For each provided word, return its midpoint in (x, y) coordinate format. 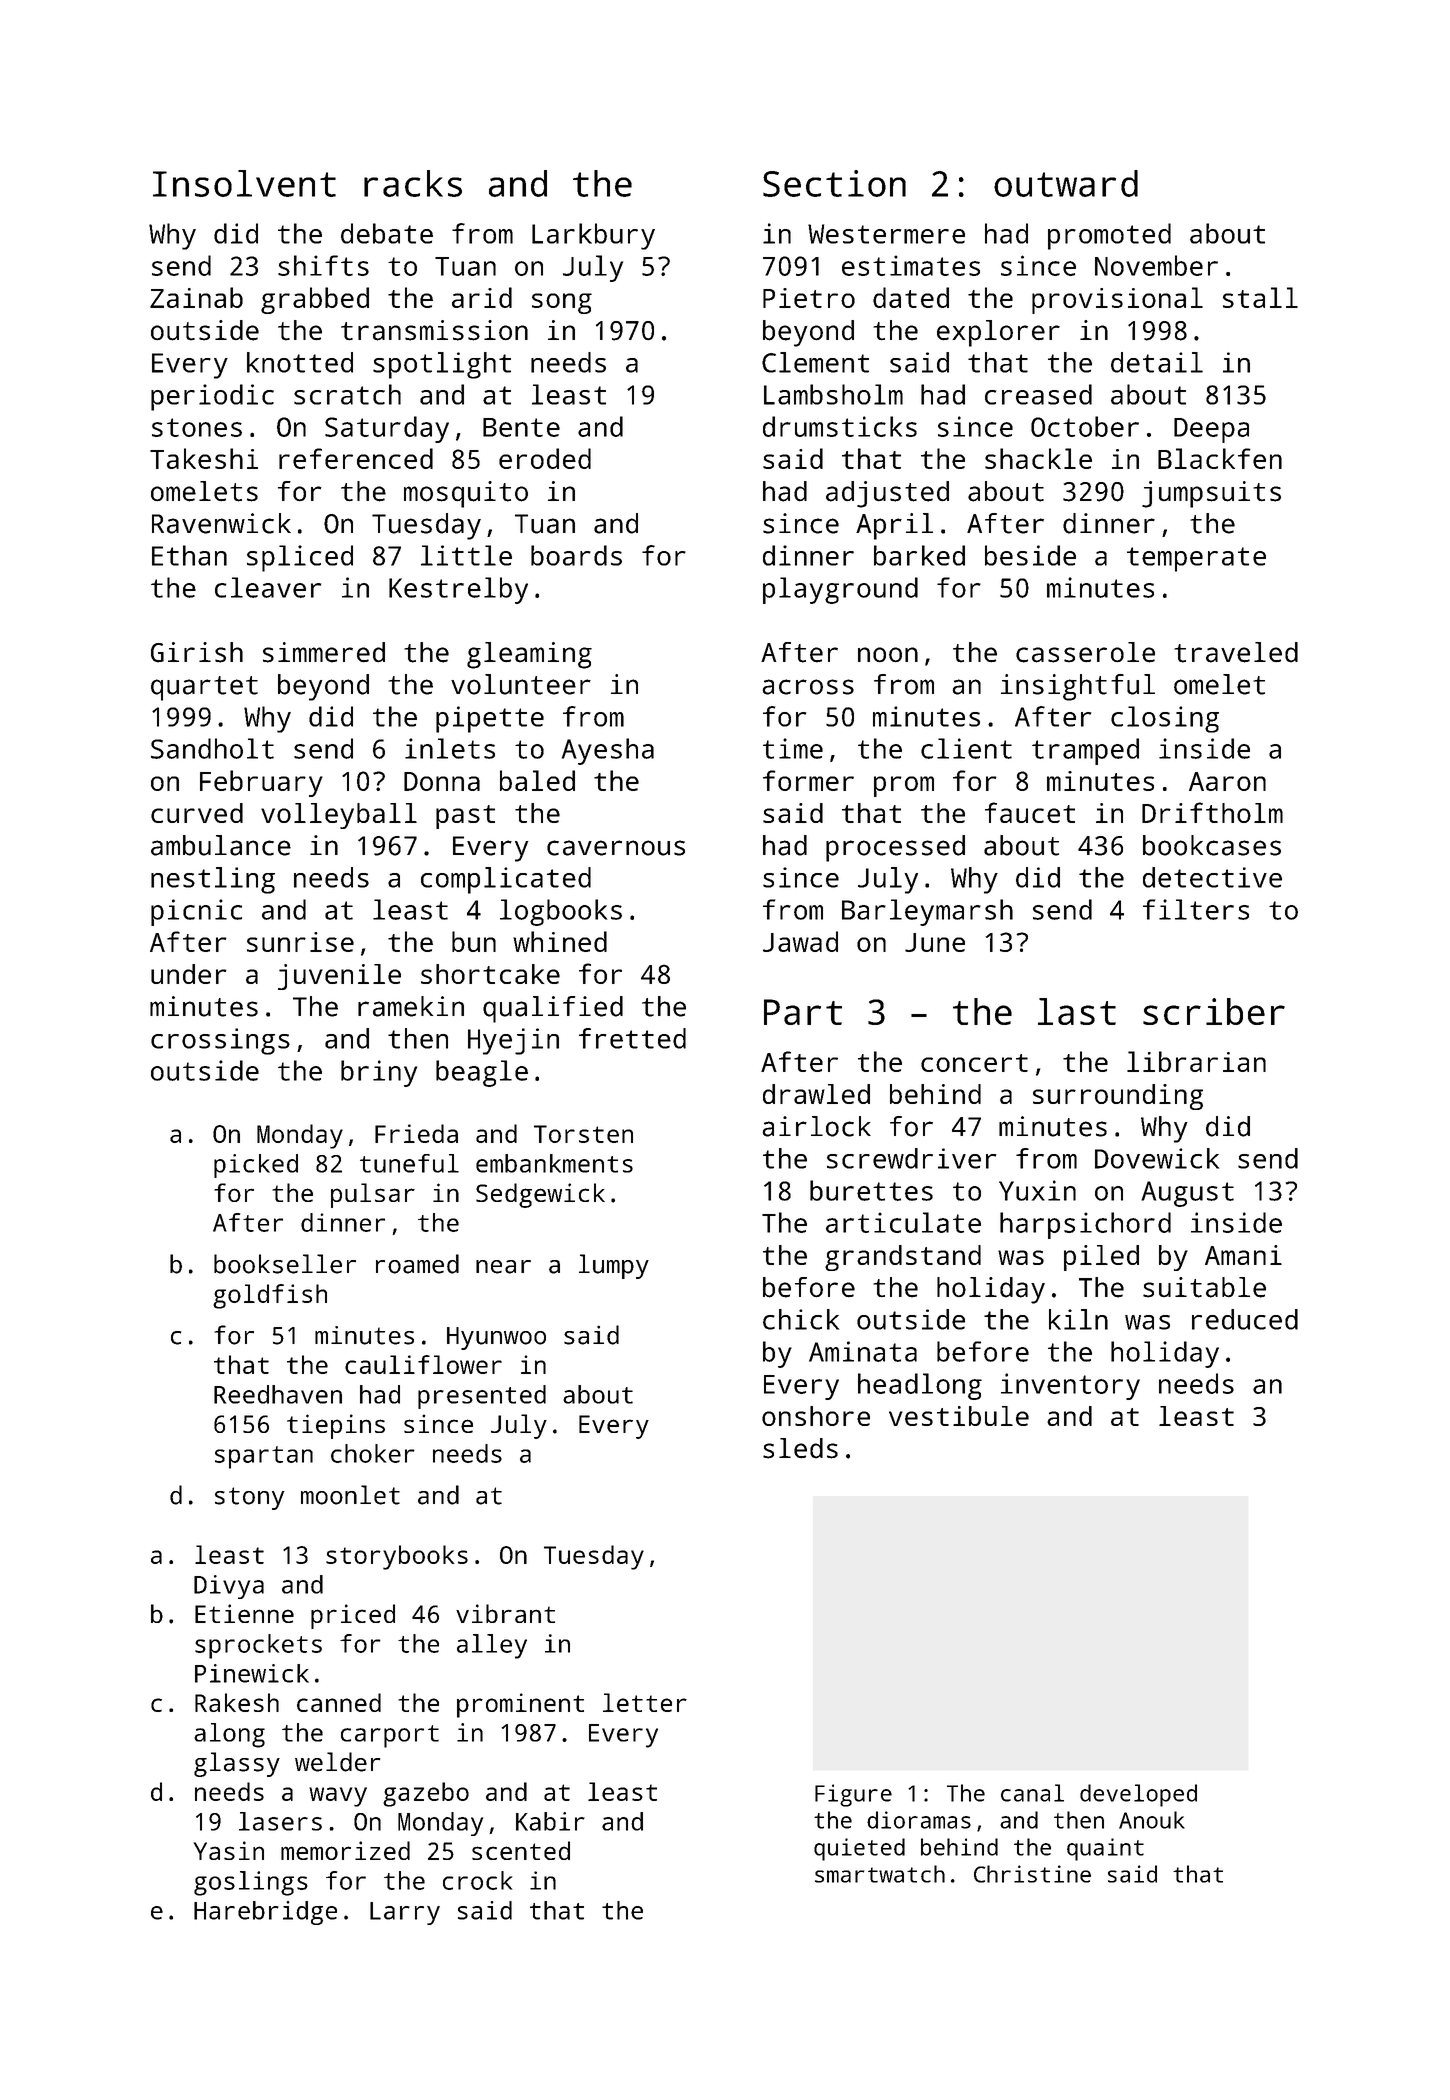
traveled (1236, 652)
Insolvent (244, 183)
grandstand (903, 1258)
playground (840, 590)
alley (492, 1646)
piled (1101, 1258)
